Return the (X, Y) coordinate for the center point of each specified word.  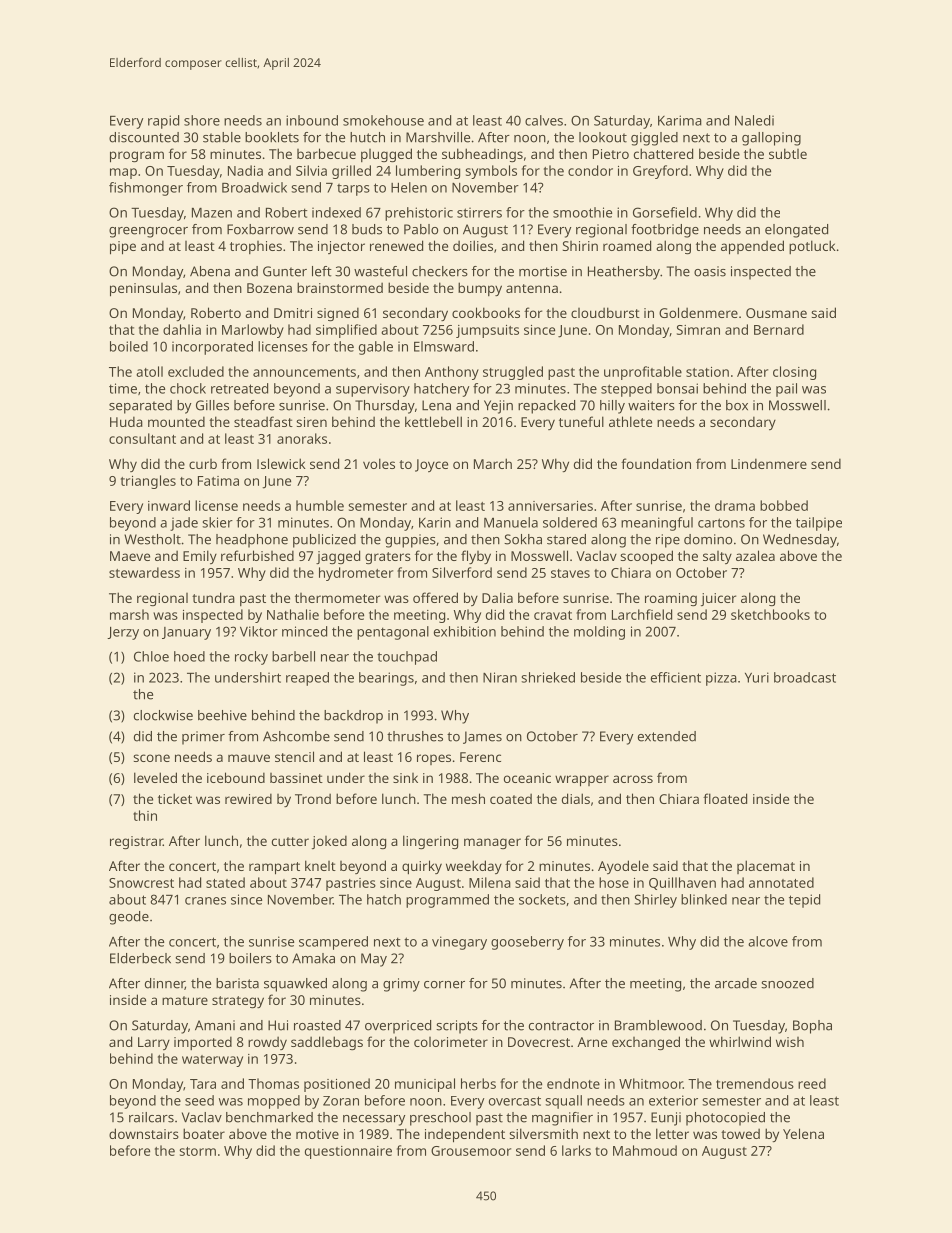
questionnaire (348, 1152)
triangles (148, 482)
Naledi (754, 120)
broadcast (805, 677)
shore (202, 120)
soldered (570, 522)
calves (544, 120)
